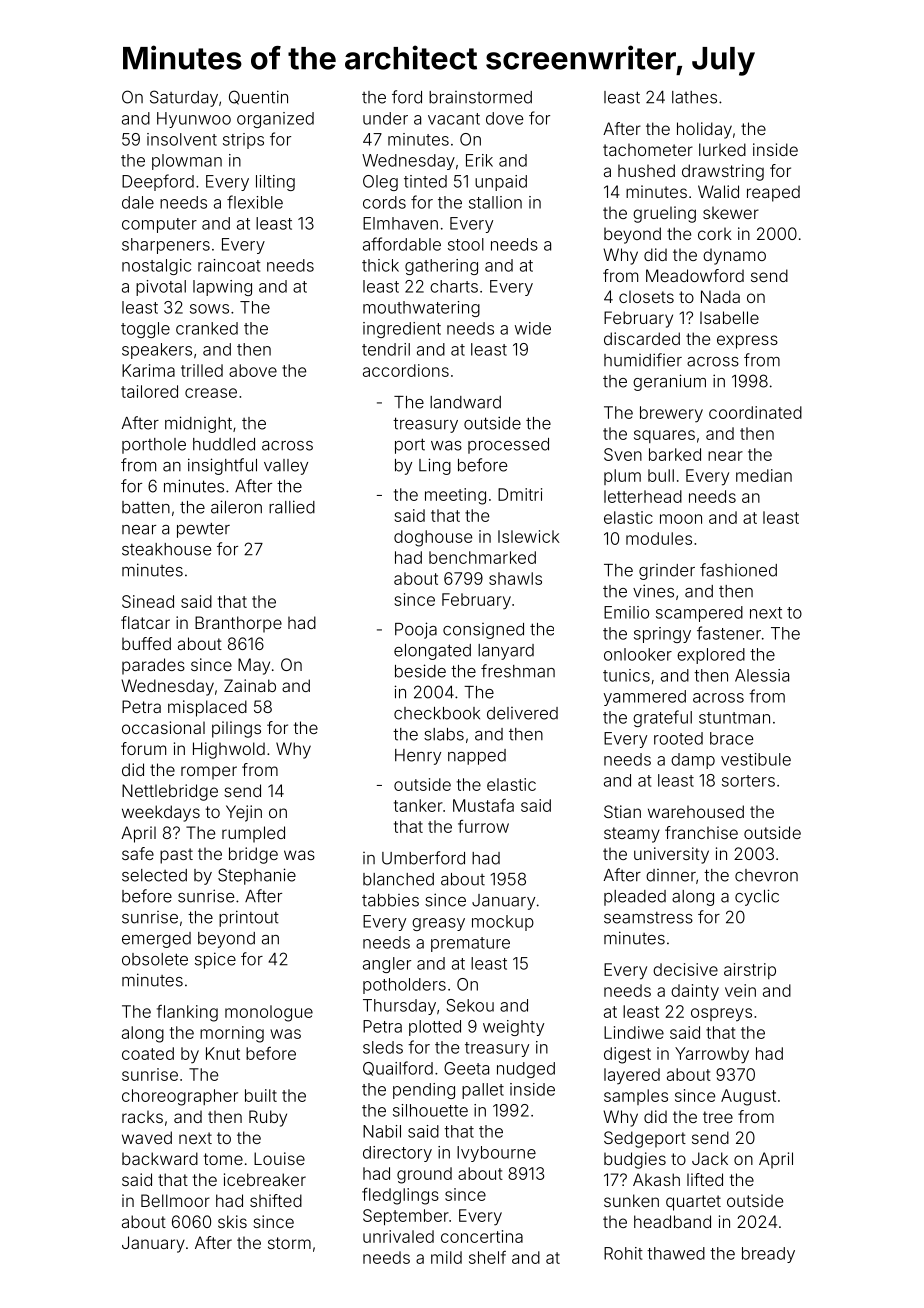 The height and width of the screenshot is (1308, 924). What do you see at coordinates (748, 1097) in the screenshot?
I see `August` at bounding box center [748, 1097].
